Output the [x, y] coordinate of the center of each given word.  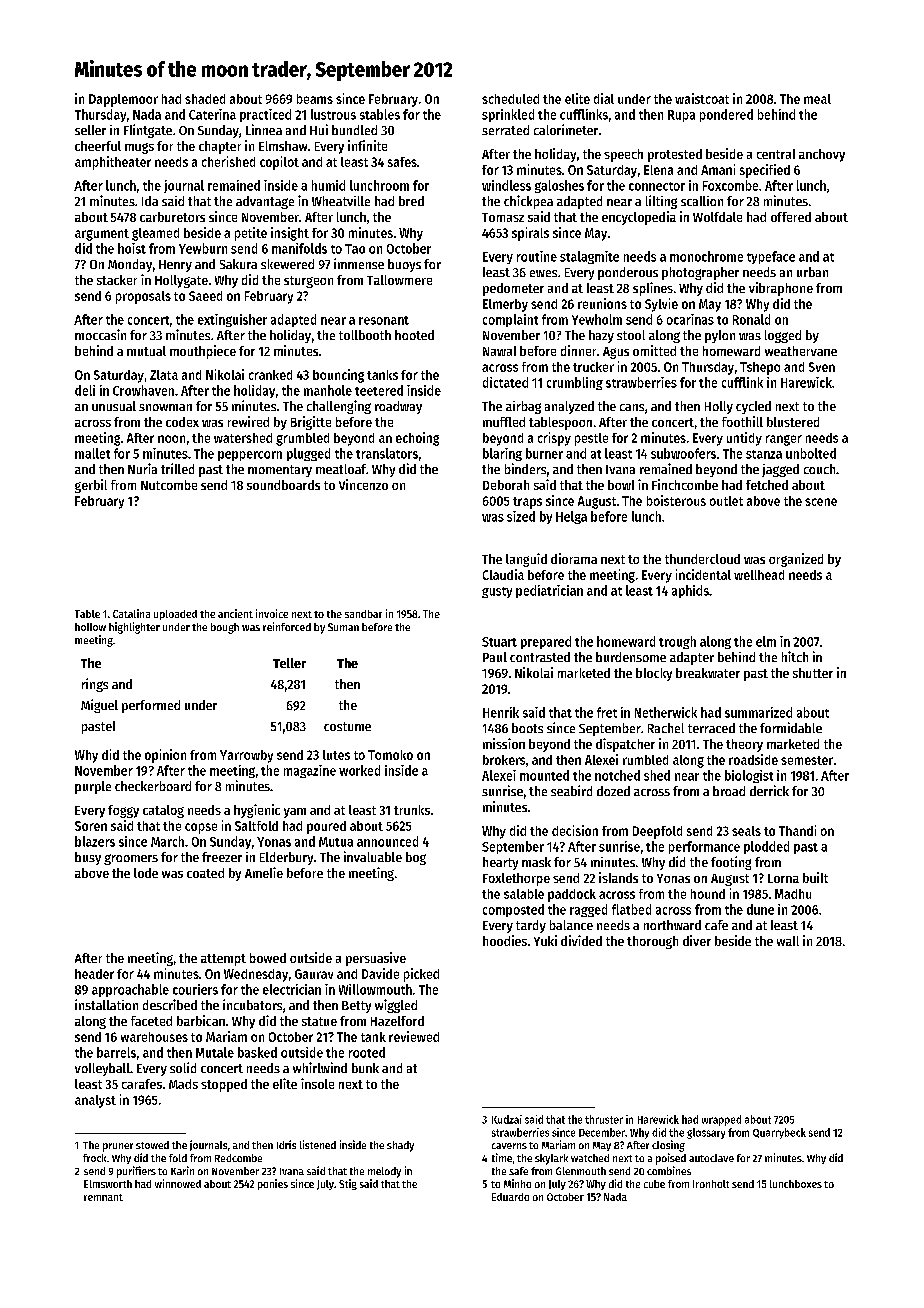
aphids [690, 591]
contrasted [540, 657]
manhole [328, 390]
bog [416, 858]
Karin [182, 1170]
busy [88, 858]
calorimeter [566, 129]
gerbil [91, 486]
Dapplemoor [123, 100]
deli [85, 390]
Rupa [681, 116]
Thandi [797, 830]
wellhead [759, 575]
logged [783, 336]
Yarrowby [246, 756]
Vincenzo [363, 484]
